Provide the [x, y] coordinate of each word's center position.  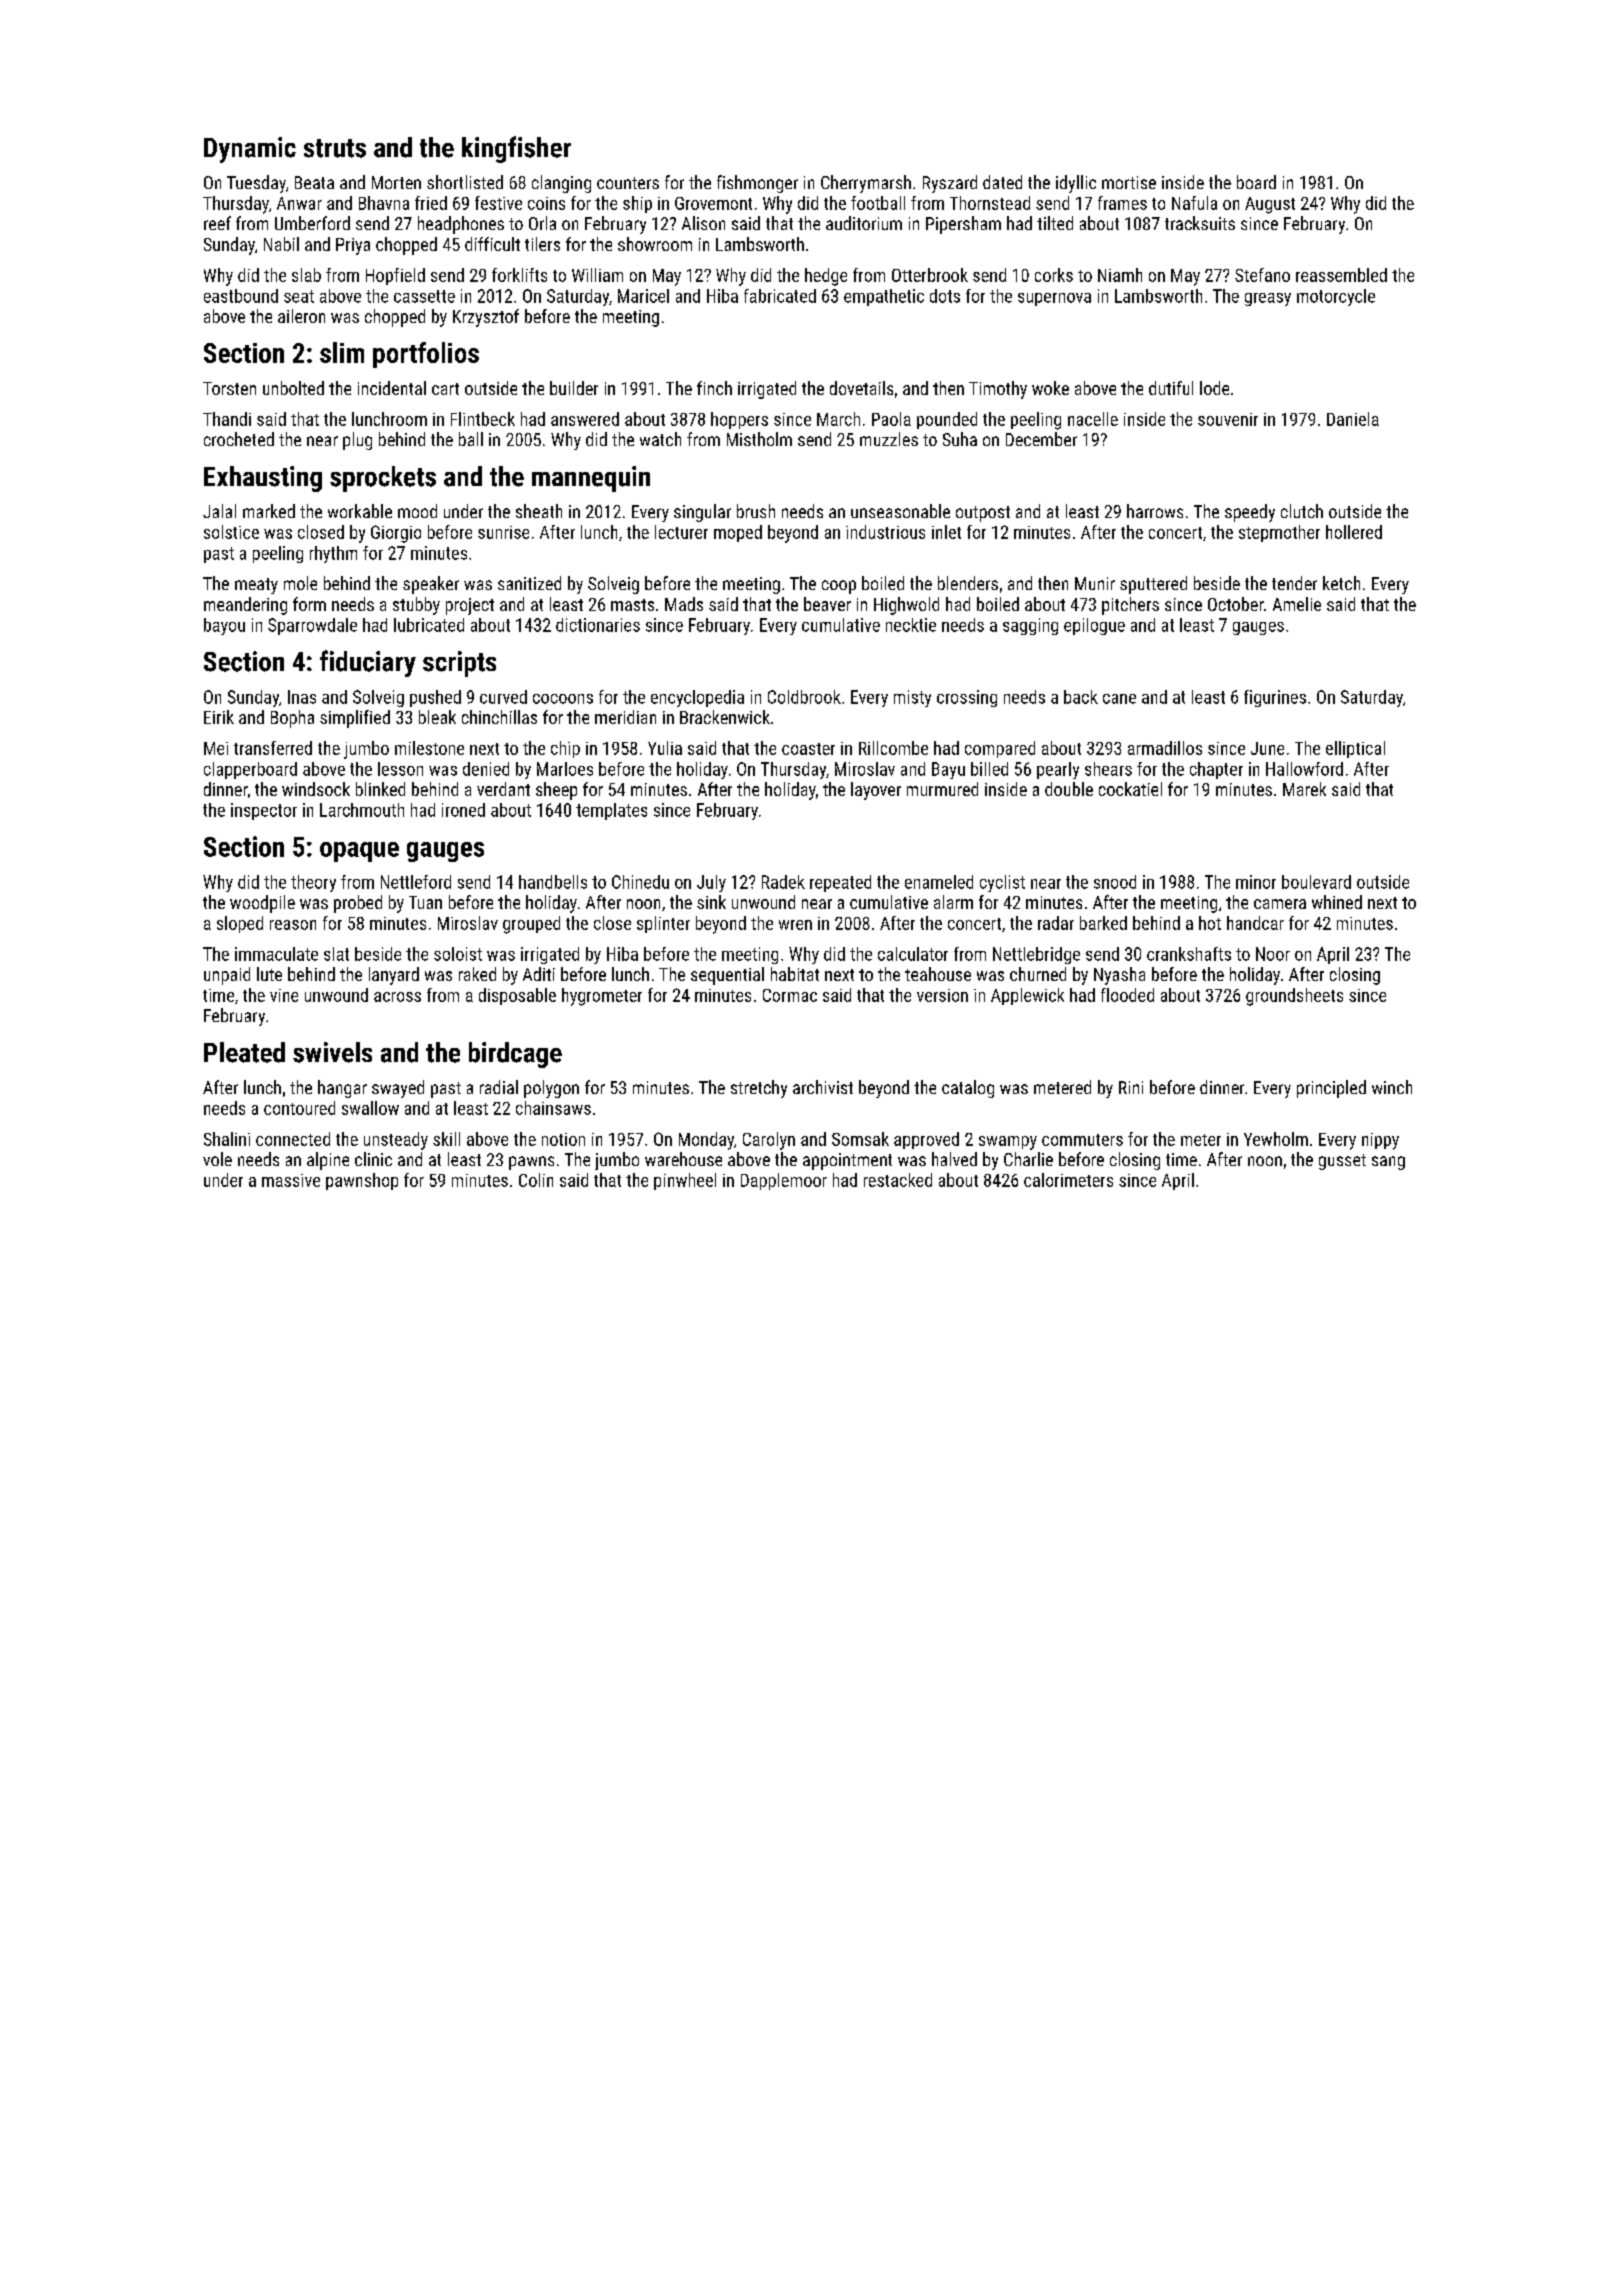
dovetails [861, 388]
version [942, 995]
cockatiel [1130, 789]
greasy [1268, 299]
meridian [625, 717]
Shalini [227, 1139]
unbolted [293, 388]
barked [1103, 923]
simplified [355, 719]
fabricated [780, 296]
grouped [531, 925]
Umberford [312, 223]
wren [795, 925]
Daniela [1353, 419]
